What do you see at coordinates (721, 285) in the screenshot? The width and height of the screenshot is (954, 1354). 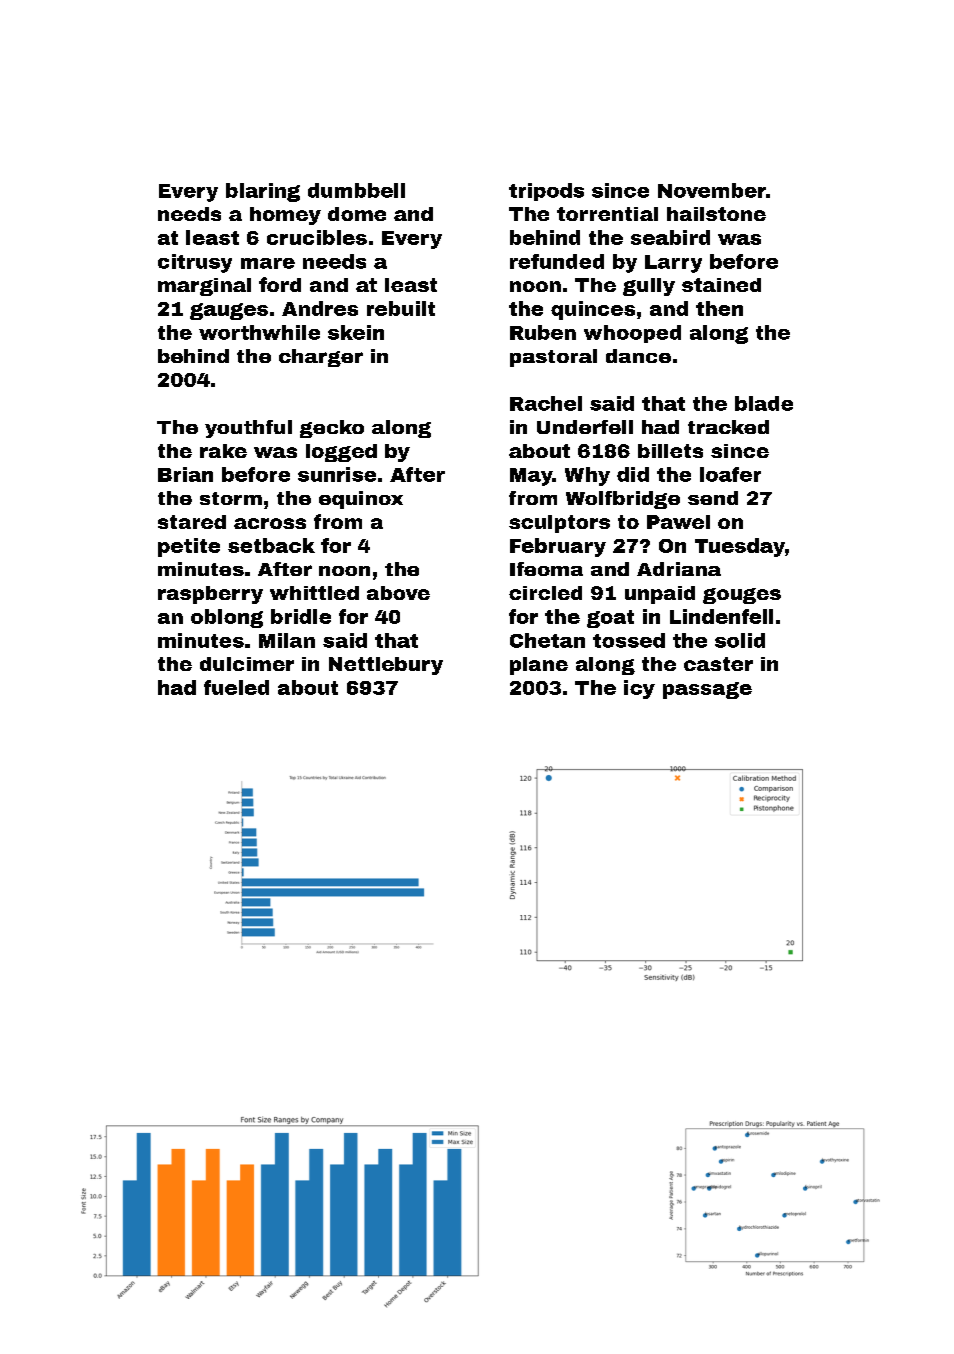 I see `stained` at bounding box center [721, 285].
